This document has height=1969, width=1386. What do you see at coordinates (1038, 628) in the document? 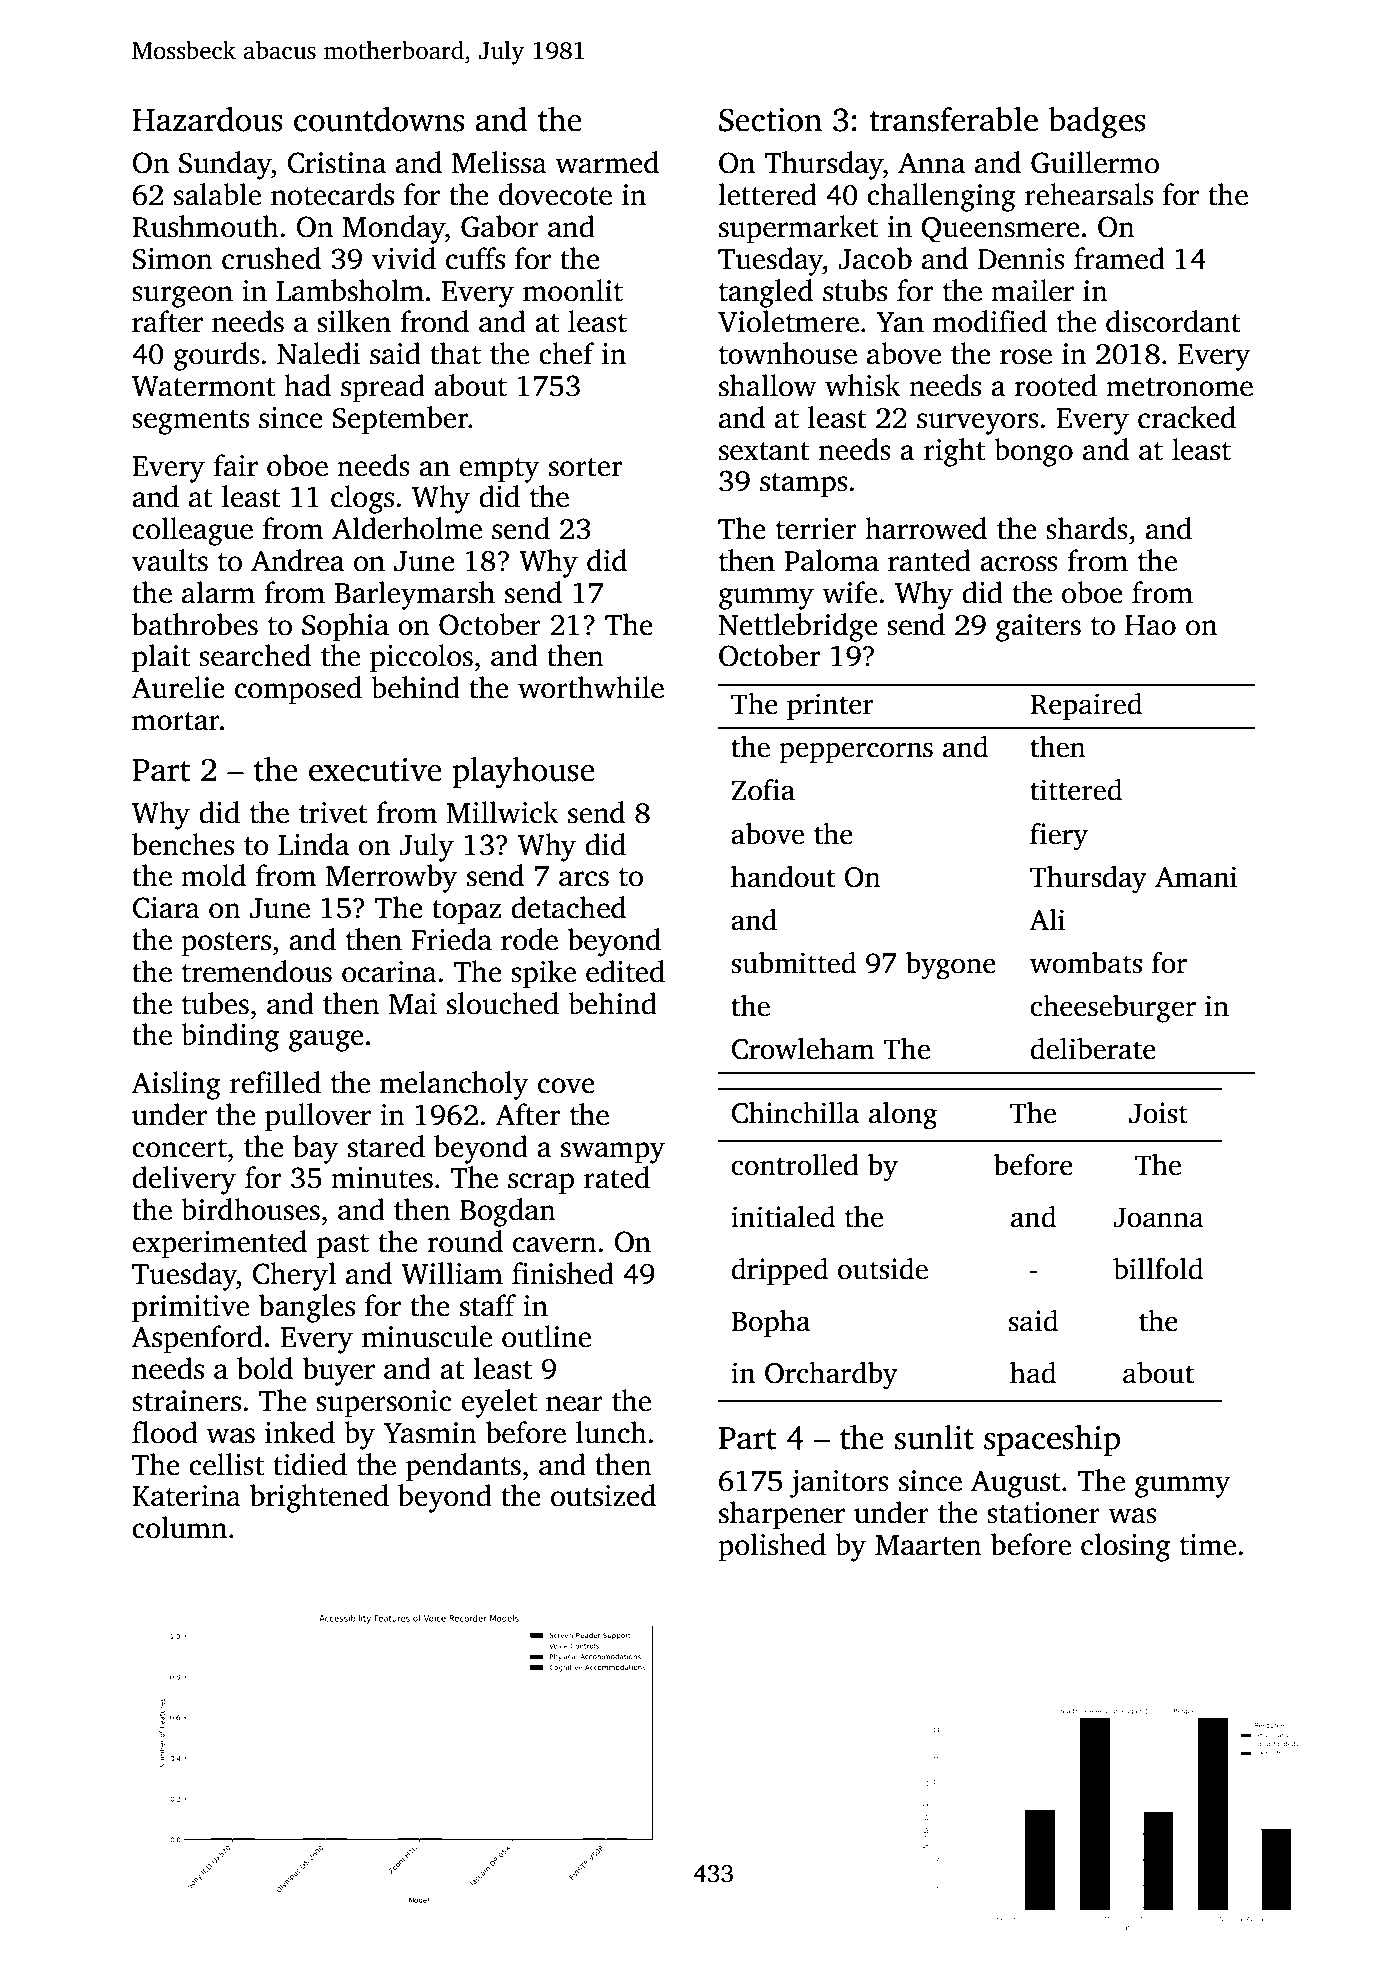
I see `gaiters` at bounding box center [1038, 628].
